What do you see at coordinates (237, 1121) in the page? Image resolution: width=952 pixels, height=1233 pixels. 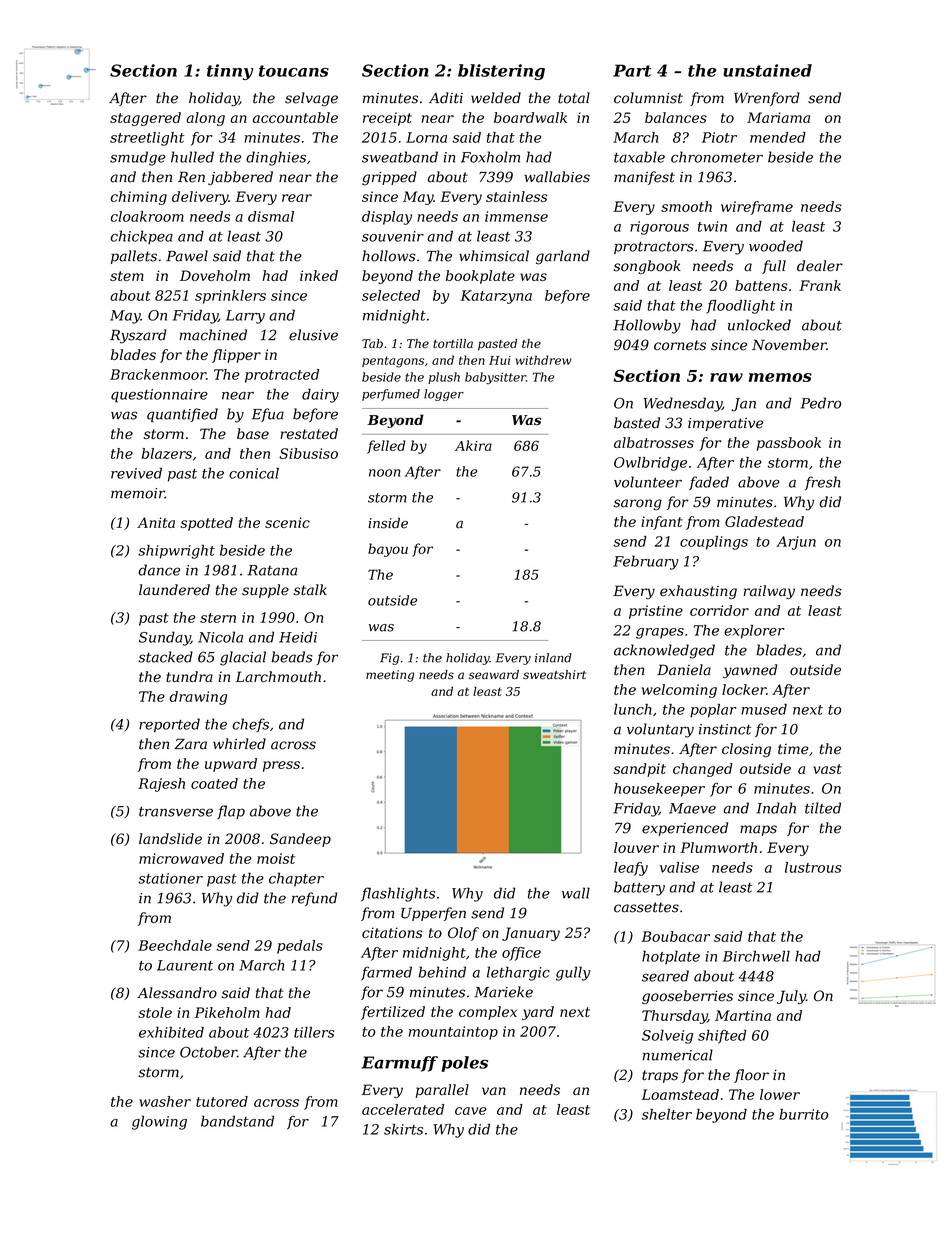 I see `bandstand` at bounding box center [237, 1121].
